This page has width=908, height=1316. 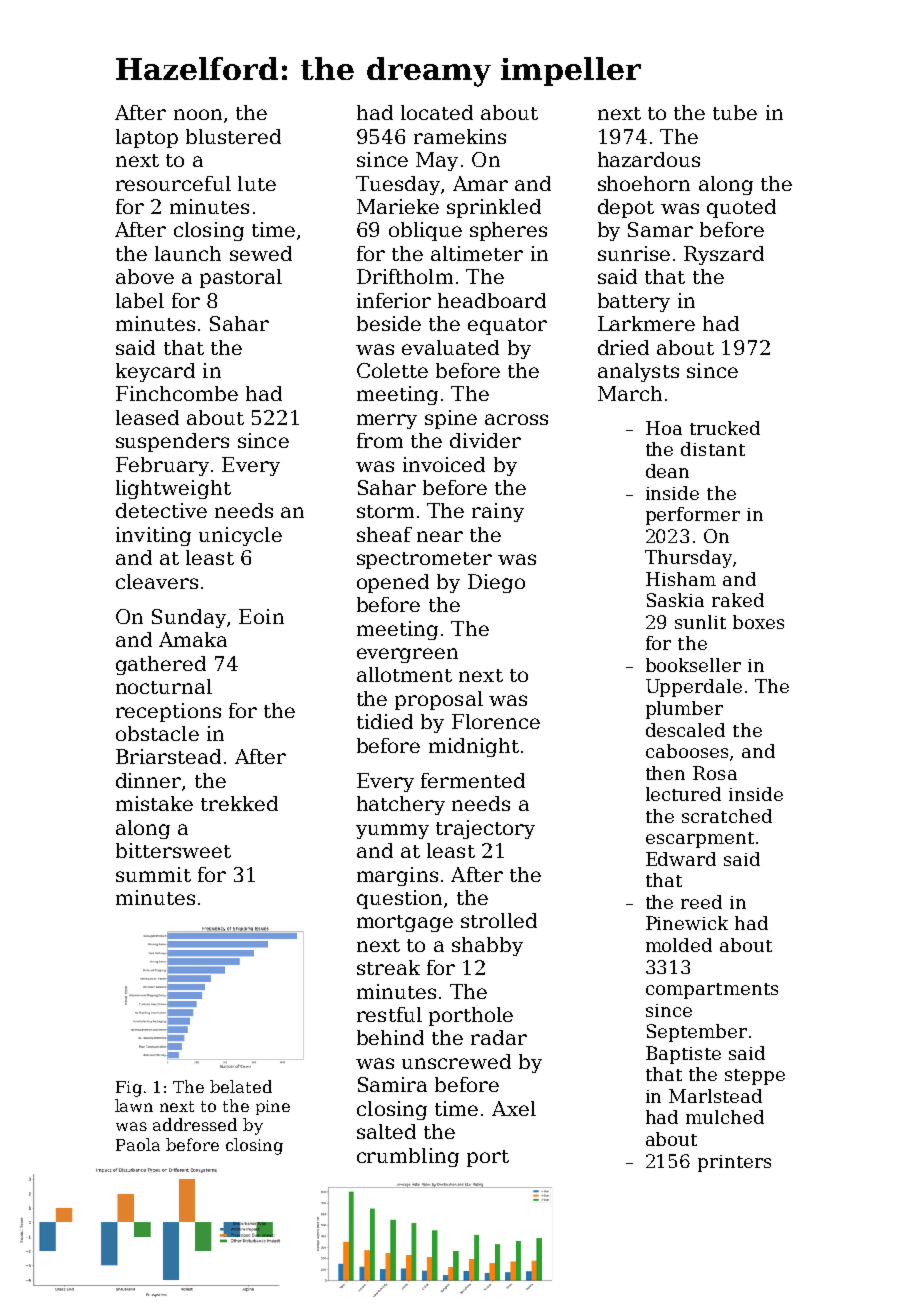 I want to click on cleavers, so click(x=157, y=581).
